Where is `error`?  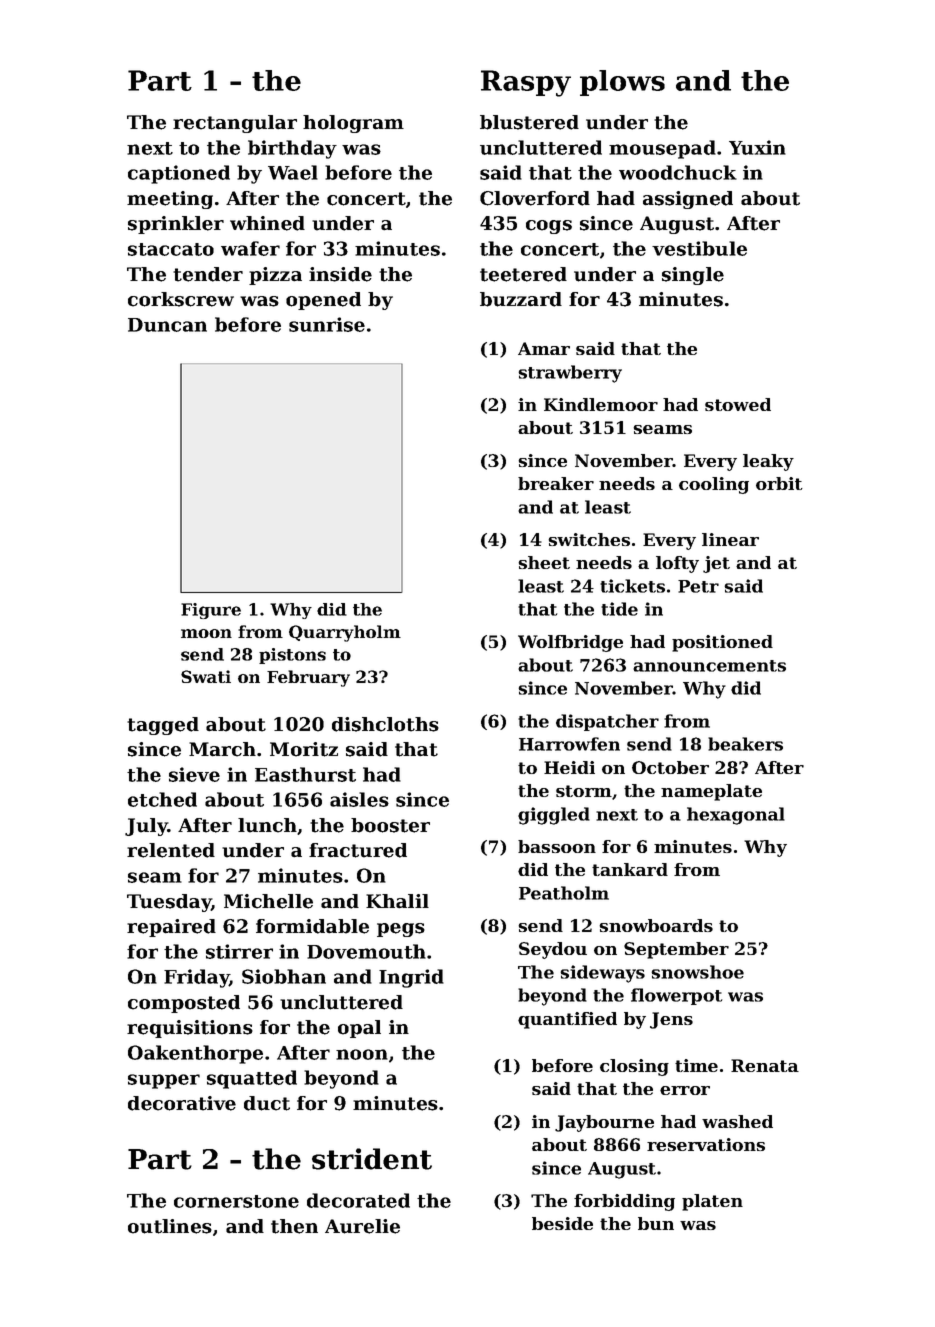 error is located at coordinates (685, 1090).
